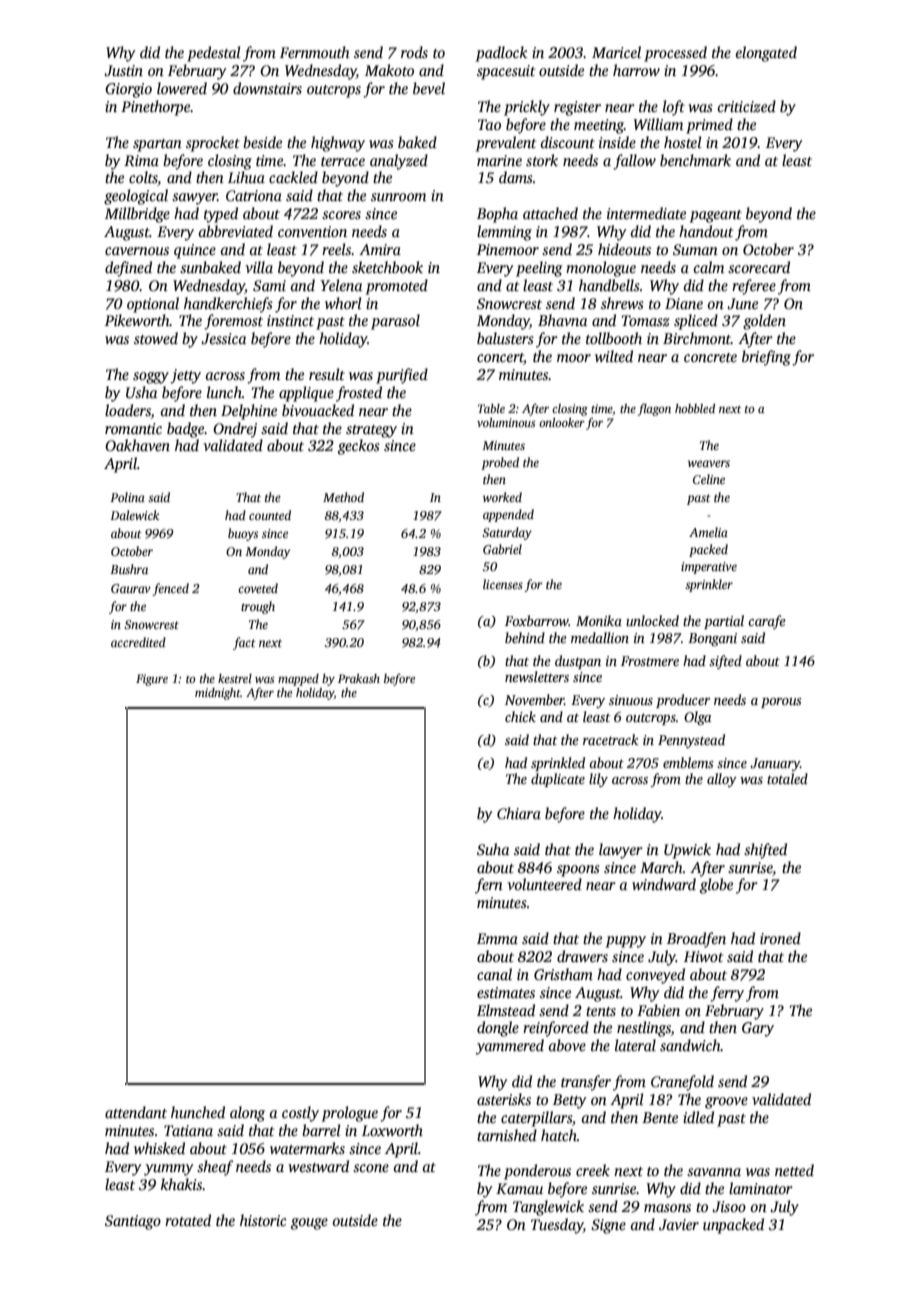 This image has height=1308, width=924. Describe the element at coordinates (359, 678) in the image. I see `Prakash` at that location.
